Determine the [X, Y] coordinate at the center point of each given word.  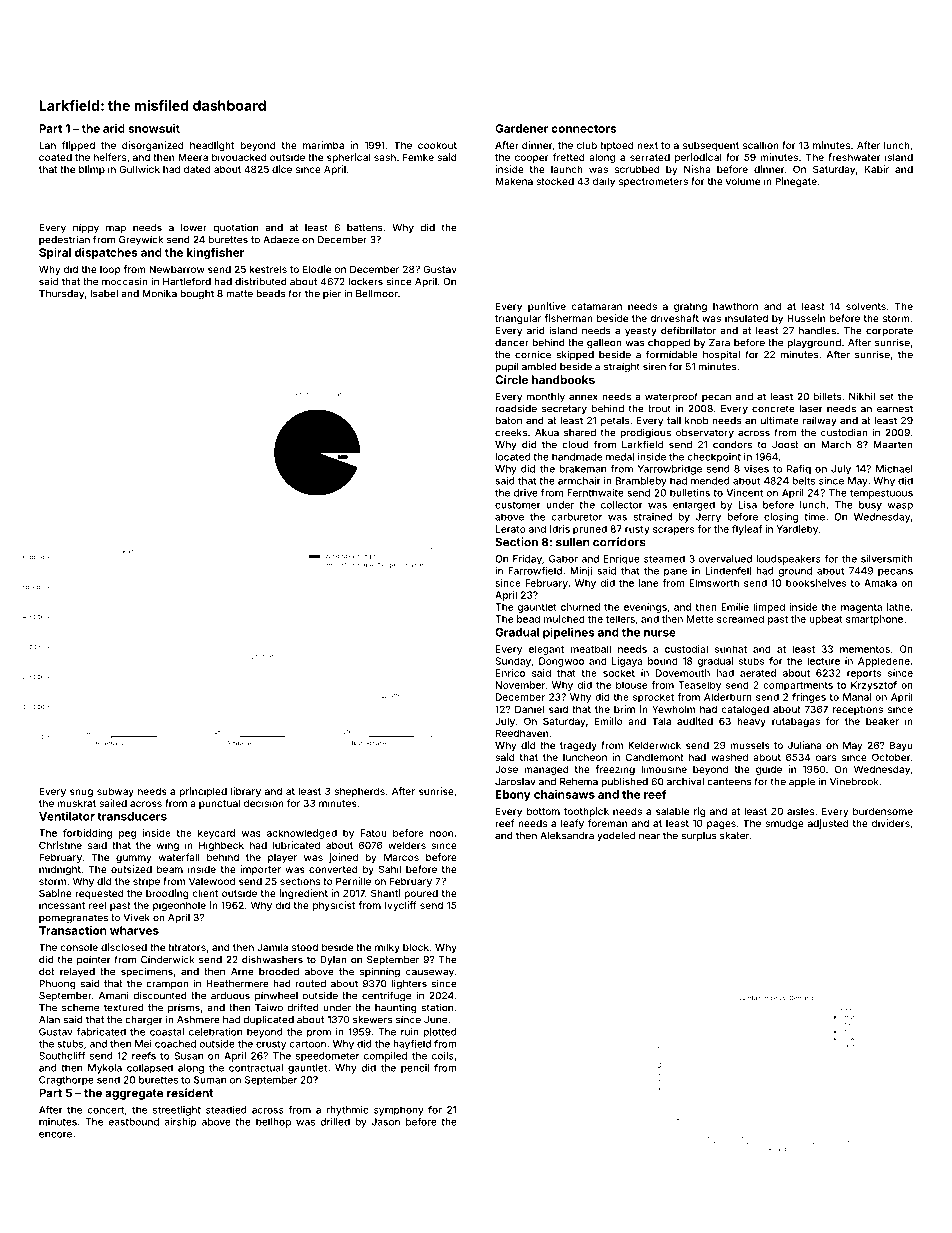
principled [203, 792]
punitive [547, 307]
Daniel [529, 709]
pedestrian [64, 240]
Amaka [880, 583]
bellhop [273, 1123]
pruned [590, 530]
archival [685, 781]
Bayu [901, 746]
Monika [160, 293]
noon [441, 834]
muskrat [76, 803]
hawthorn [735, 306]
